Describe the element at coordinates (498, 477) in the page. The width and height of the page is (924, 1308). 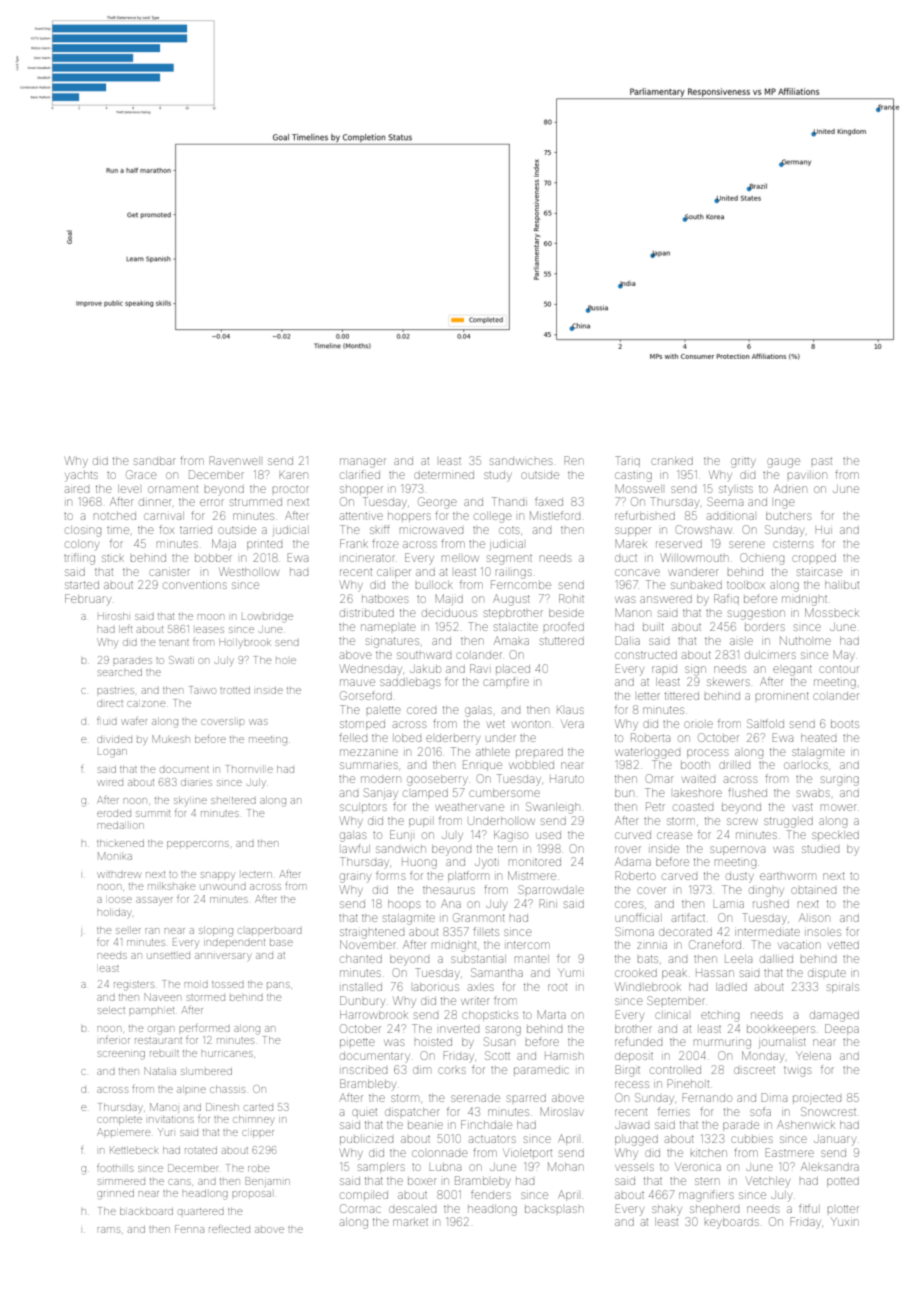
I see `study` at that location.
